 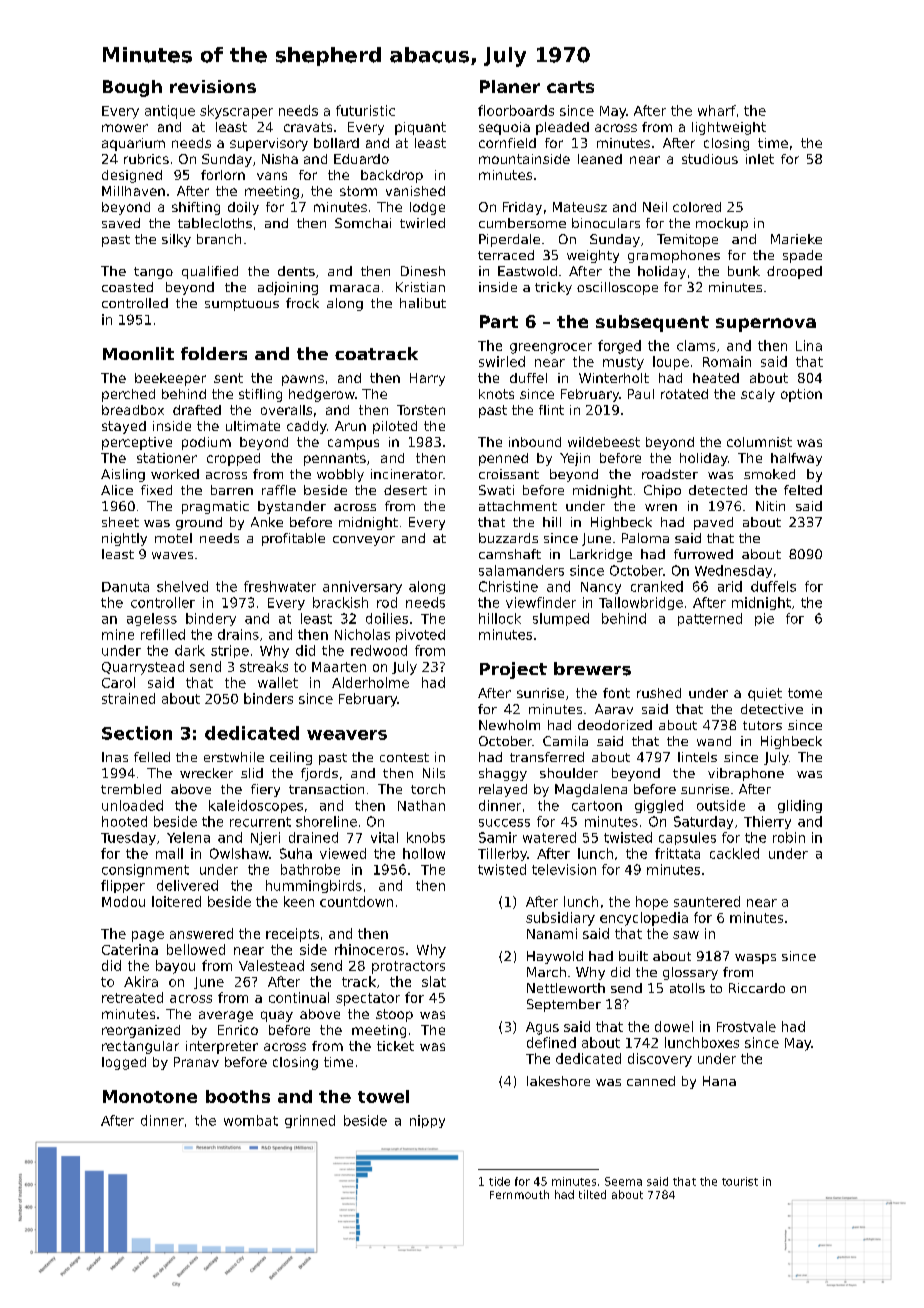 What do you see at coordinates (503, 790) in the screenshot?
I see `relayed` at bounding box center [503, 790].
